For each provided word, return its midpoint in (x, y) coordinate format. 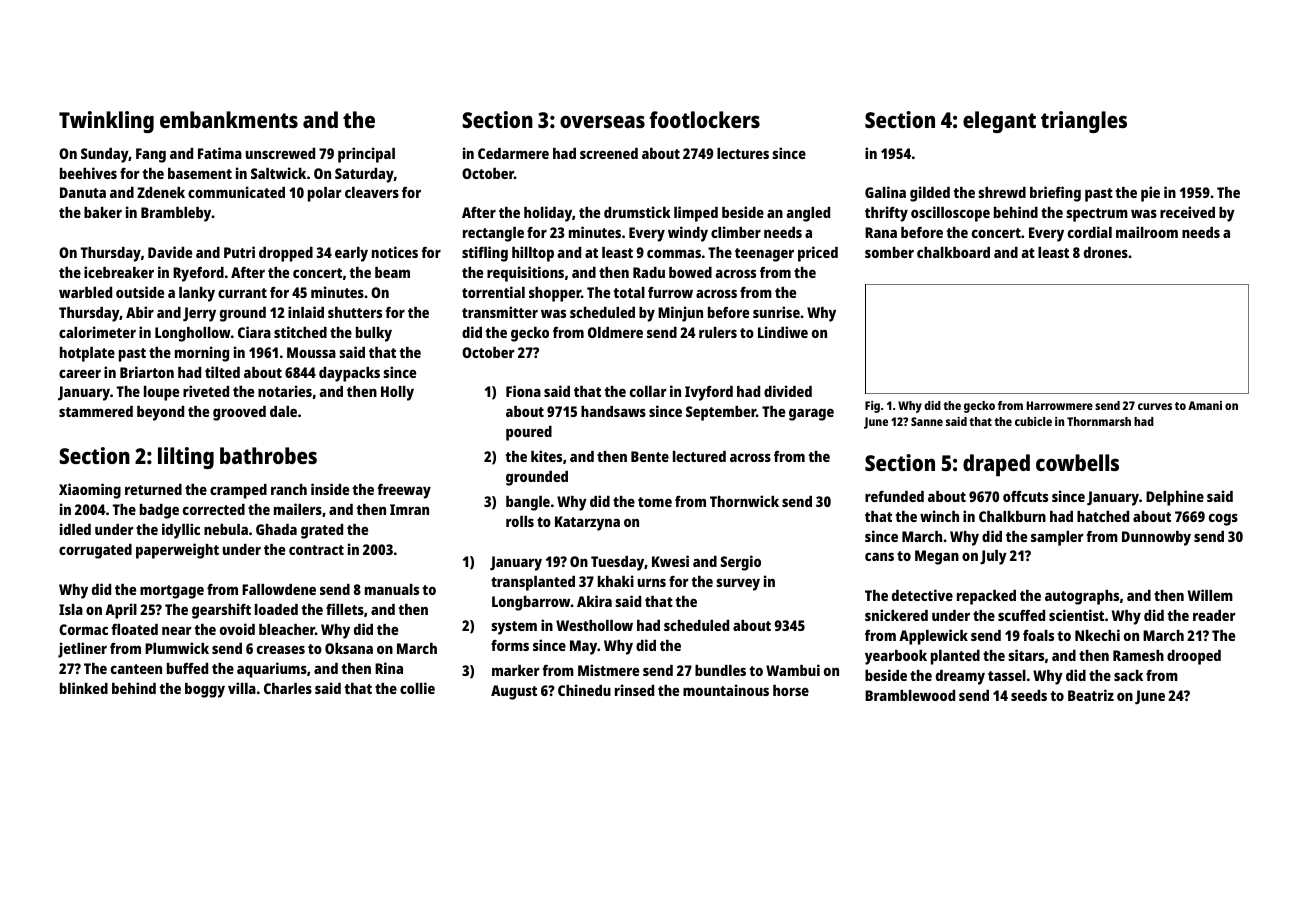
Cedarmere (513, 153)
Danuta (83, 192)
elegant (999, 122)
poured (529, 433)
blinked (84, 688)
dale (283, 411)
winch (939, 516)
